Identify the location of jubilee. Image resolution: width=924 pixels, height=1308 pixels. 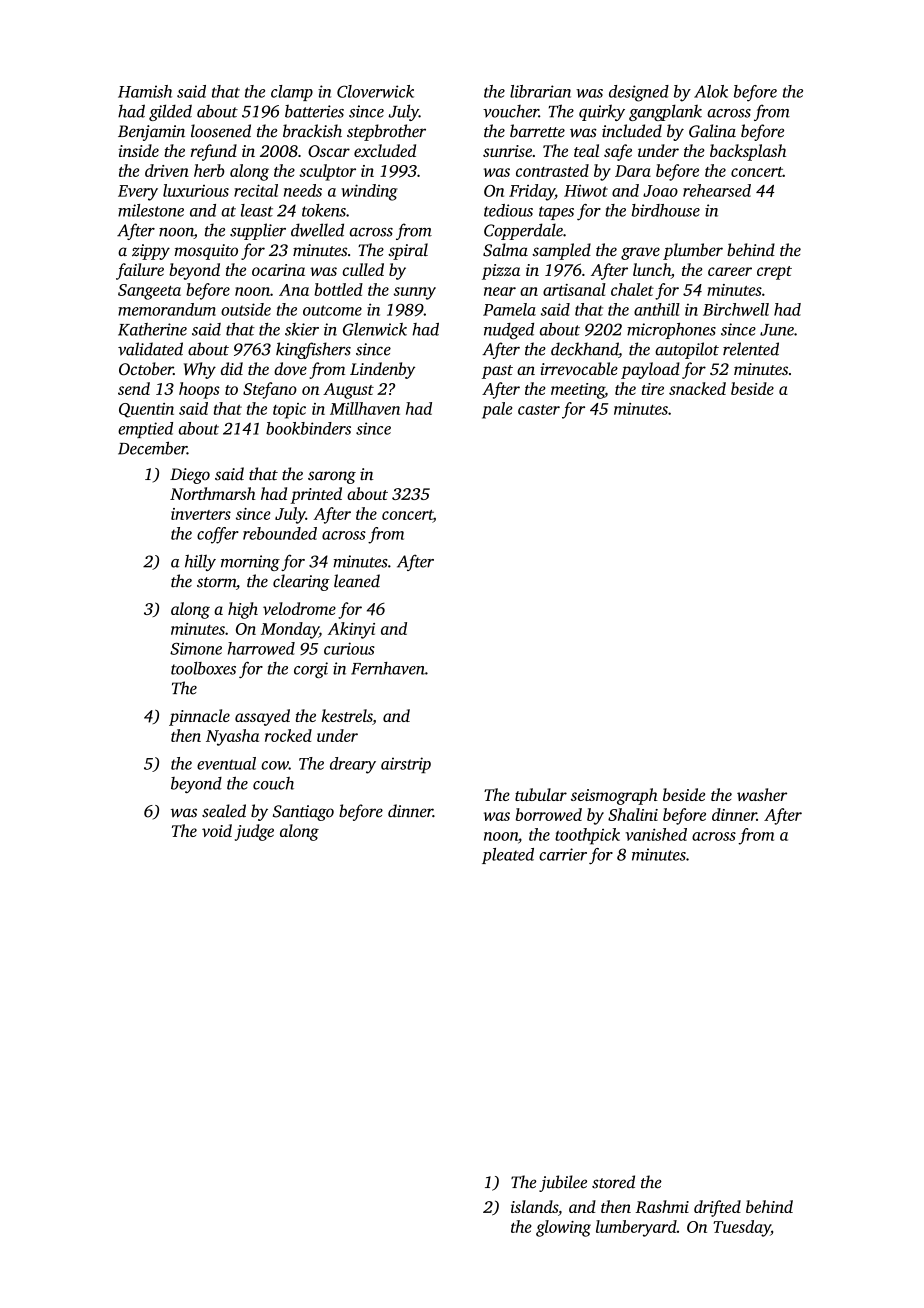
(563, 1183).
